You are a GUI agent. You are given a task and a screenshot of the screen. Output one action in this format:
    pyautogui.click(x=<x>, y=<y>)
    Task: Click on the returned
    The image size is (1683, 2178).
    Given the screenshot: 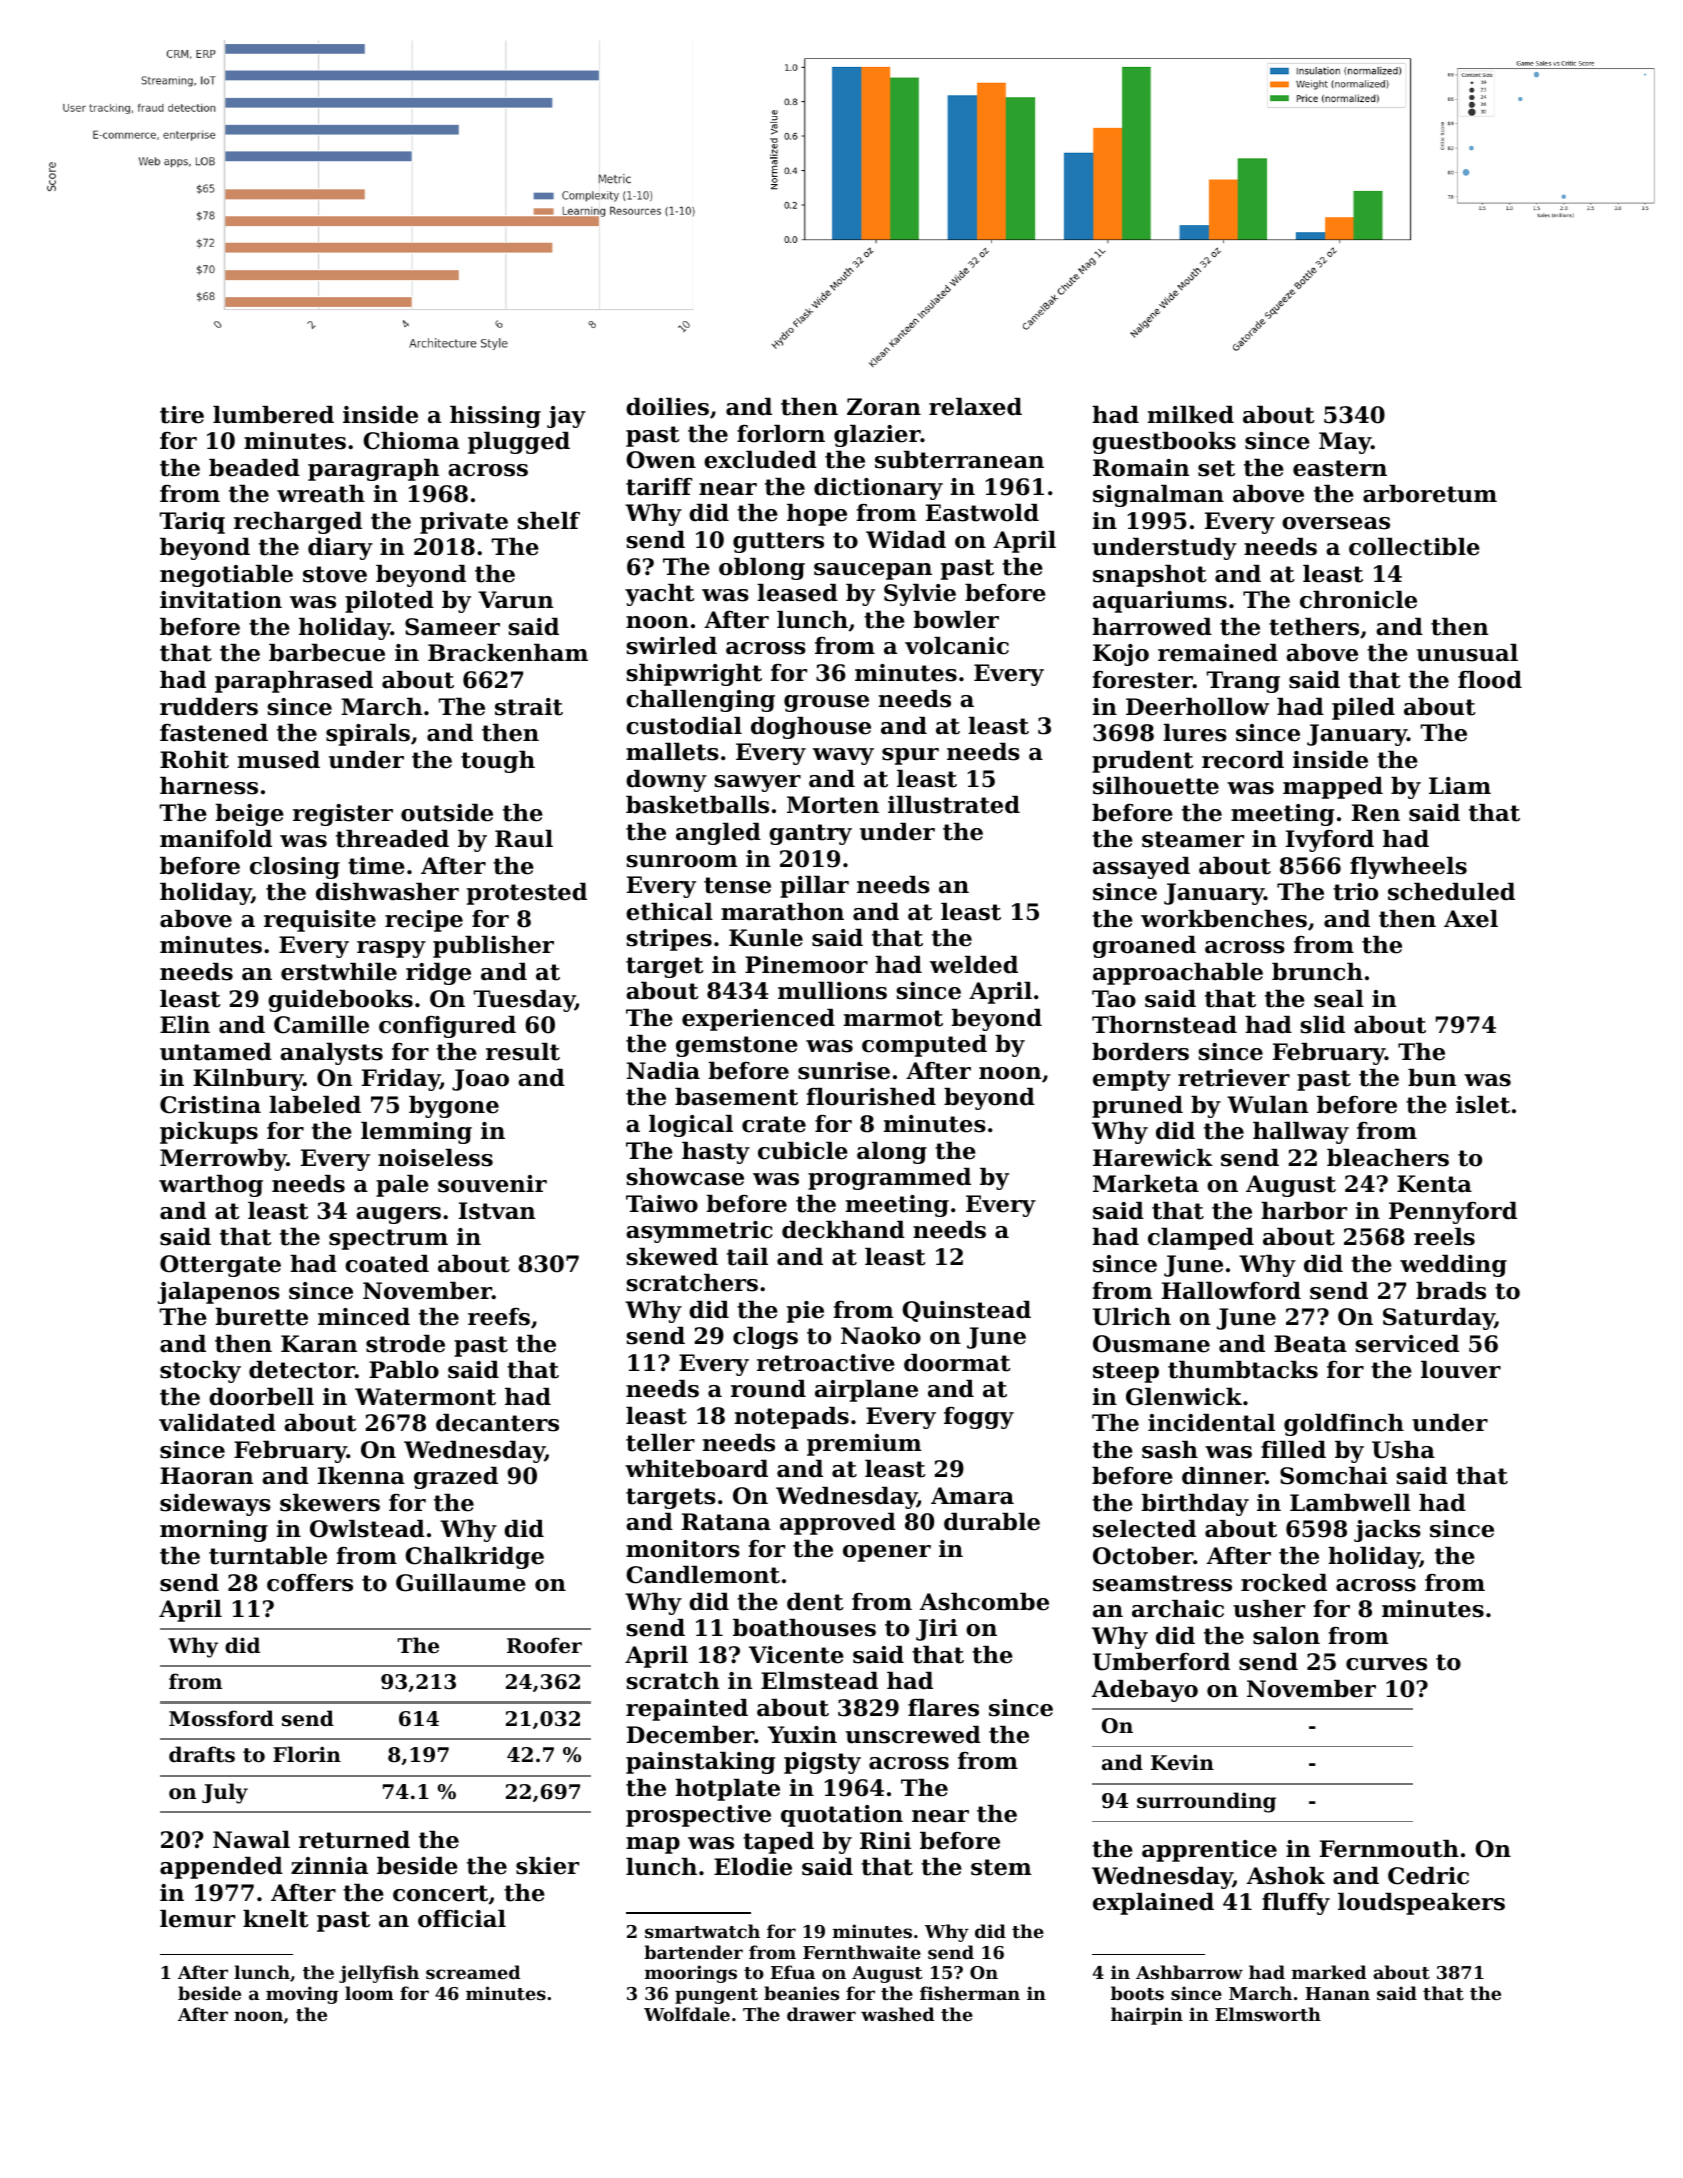 What is the action you would take?
    pyautogui.click(x=354, y=1840)
